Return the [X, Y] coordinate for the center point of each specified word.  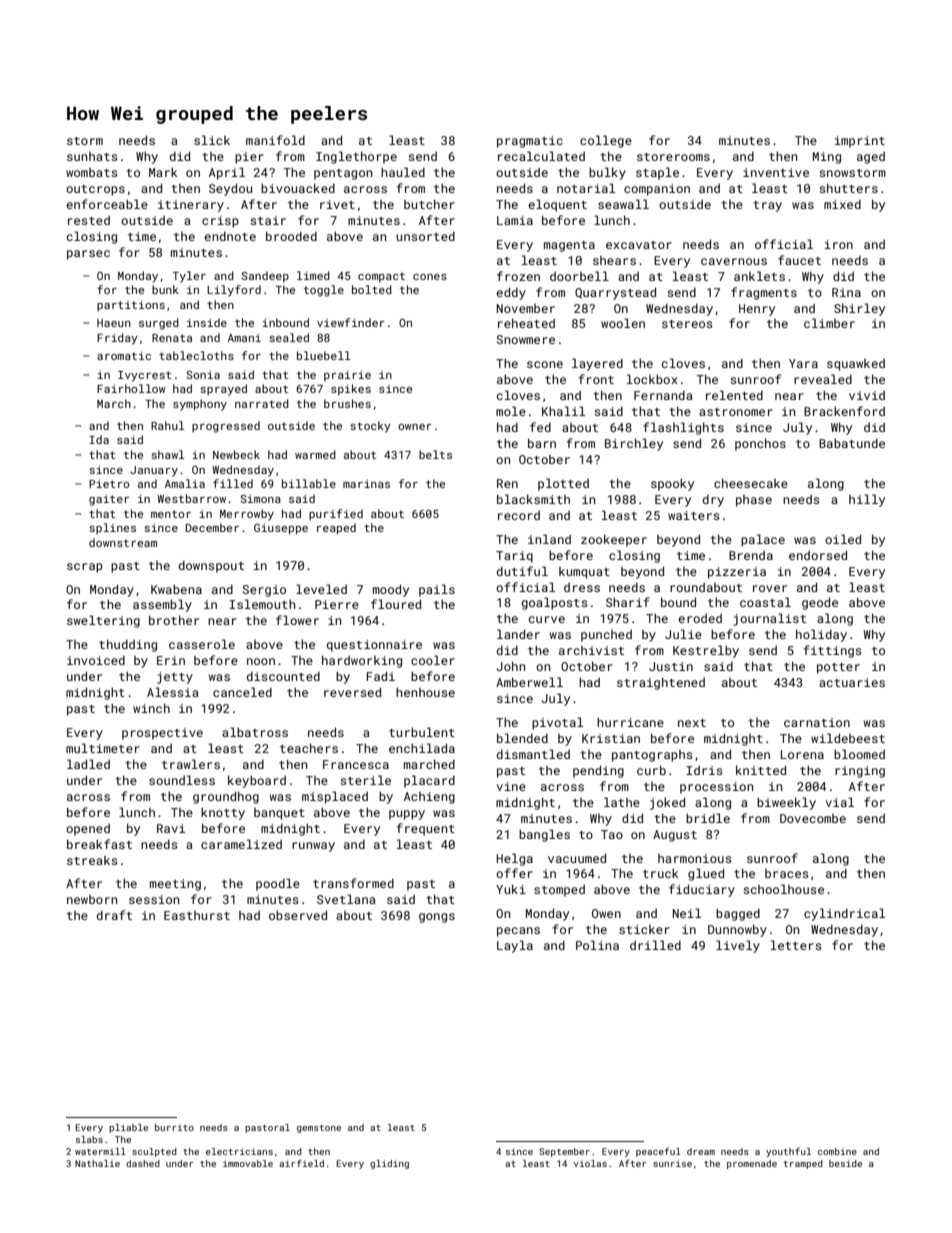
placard [429, 781]
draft [114, 915]
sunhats [92, 156]
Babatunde [852, 443]
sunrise [672, 1163]
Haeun [114, 323]
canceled [242, 692]
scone [545, 364]
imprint [860, 142]
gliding [389, 1164]
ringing [860, 772]
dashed [143, 1163]
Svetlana [346, 899]
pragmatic [530, 142]
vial [840, 802]
